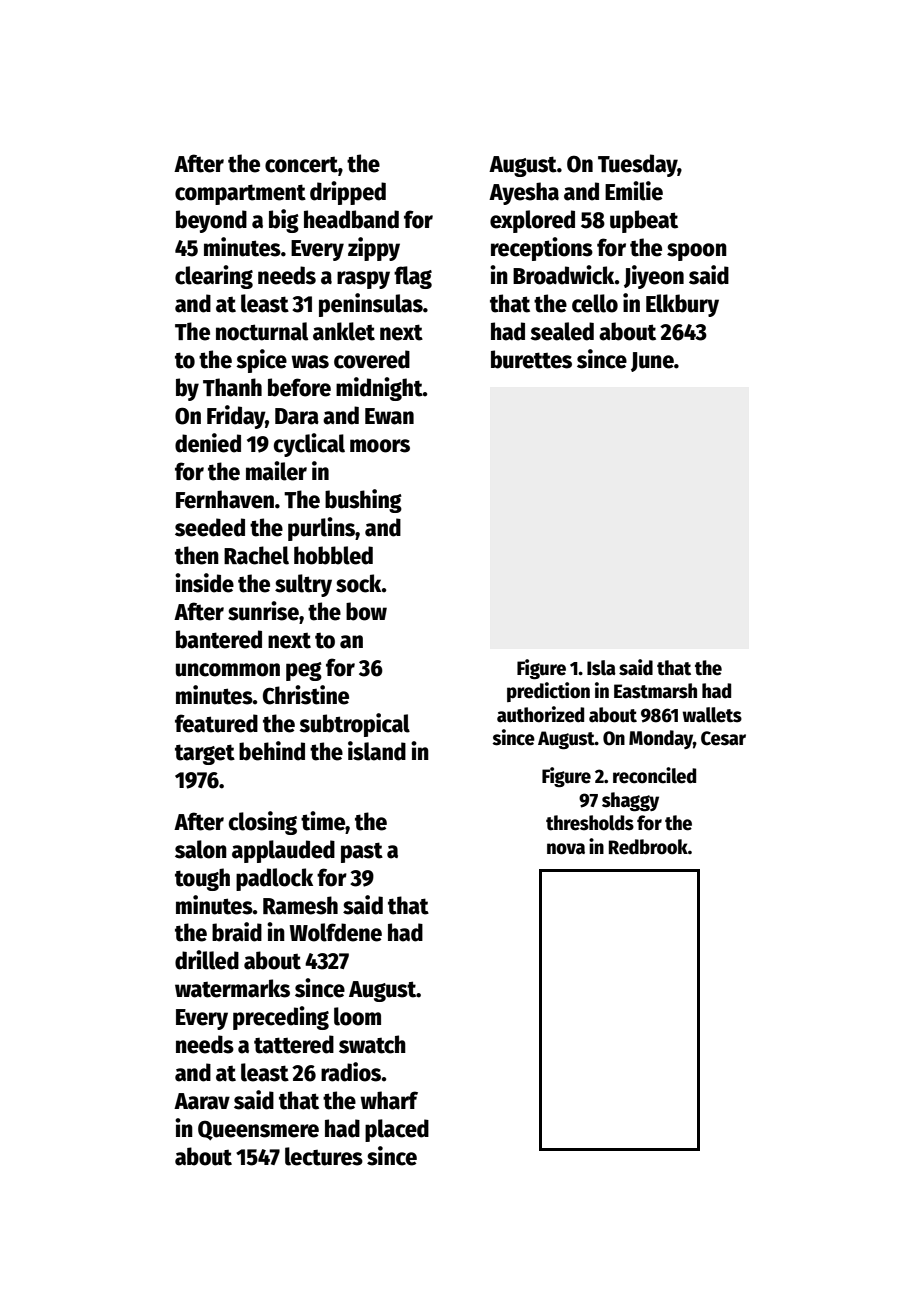 The height and width of the image is (1311, 924). Describe the element at coordinates (564, 275) in the image. I see `Broadwick` at that location.
